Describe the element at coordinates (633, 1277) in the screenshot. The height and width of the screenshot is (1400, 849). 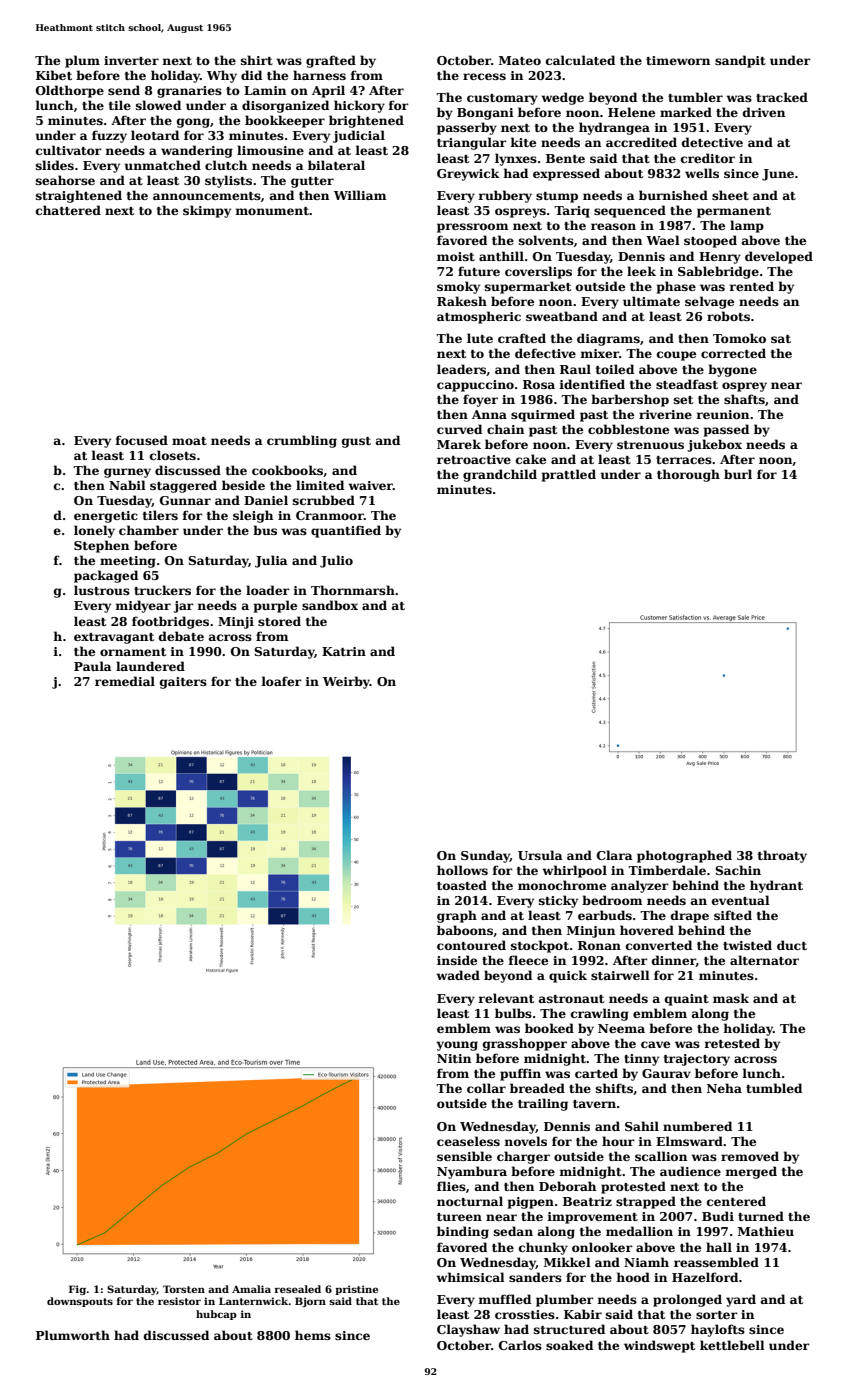
I see `hood` at that location.
